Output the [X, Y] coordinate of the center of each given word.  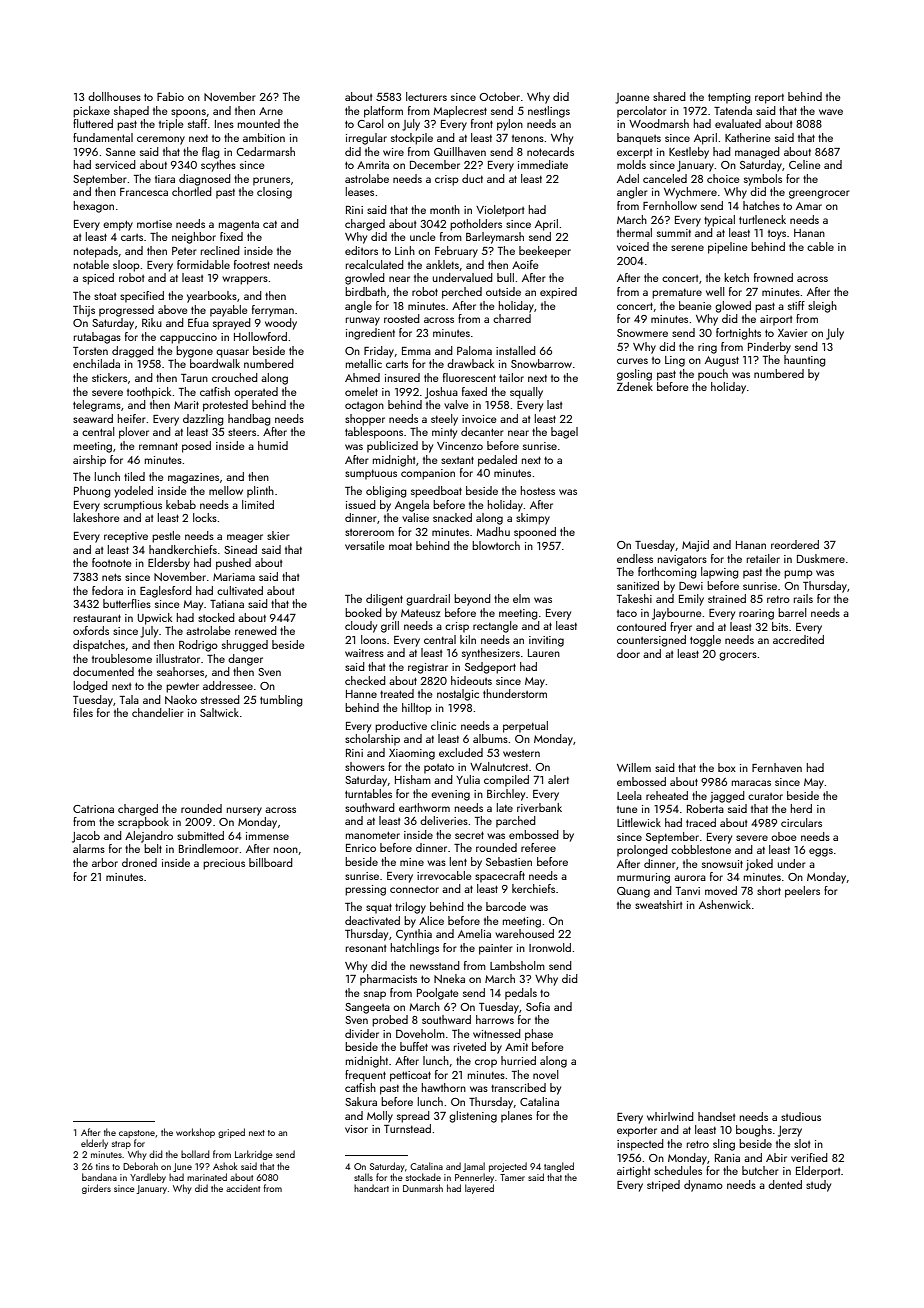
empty [118, 225]
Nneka [449, 978]
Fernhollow [670, 205]
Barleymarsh [495, 238]
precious [224, 864]
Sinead [240, 549]
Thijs [84, 311]
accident [243, 1188]
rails [803, 598]
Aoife [525, 264]
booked [363, 612]
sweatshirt [658, 904]
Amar [809, 206]
